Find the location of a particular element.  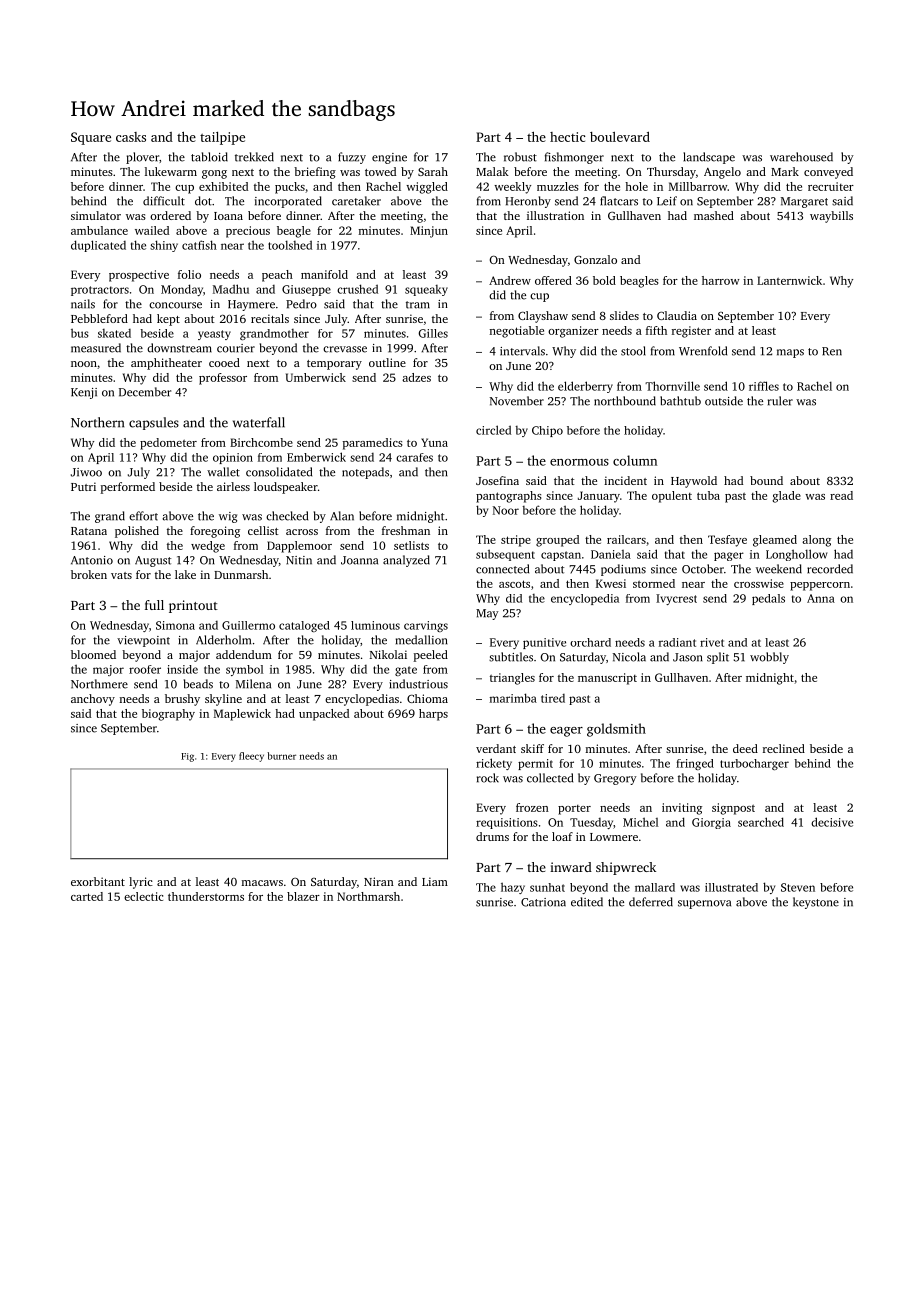

ascots is located at coordinates (514, 584).
